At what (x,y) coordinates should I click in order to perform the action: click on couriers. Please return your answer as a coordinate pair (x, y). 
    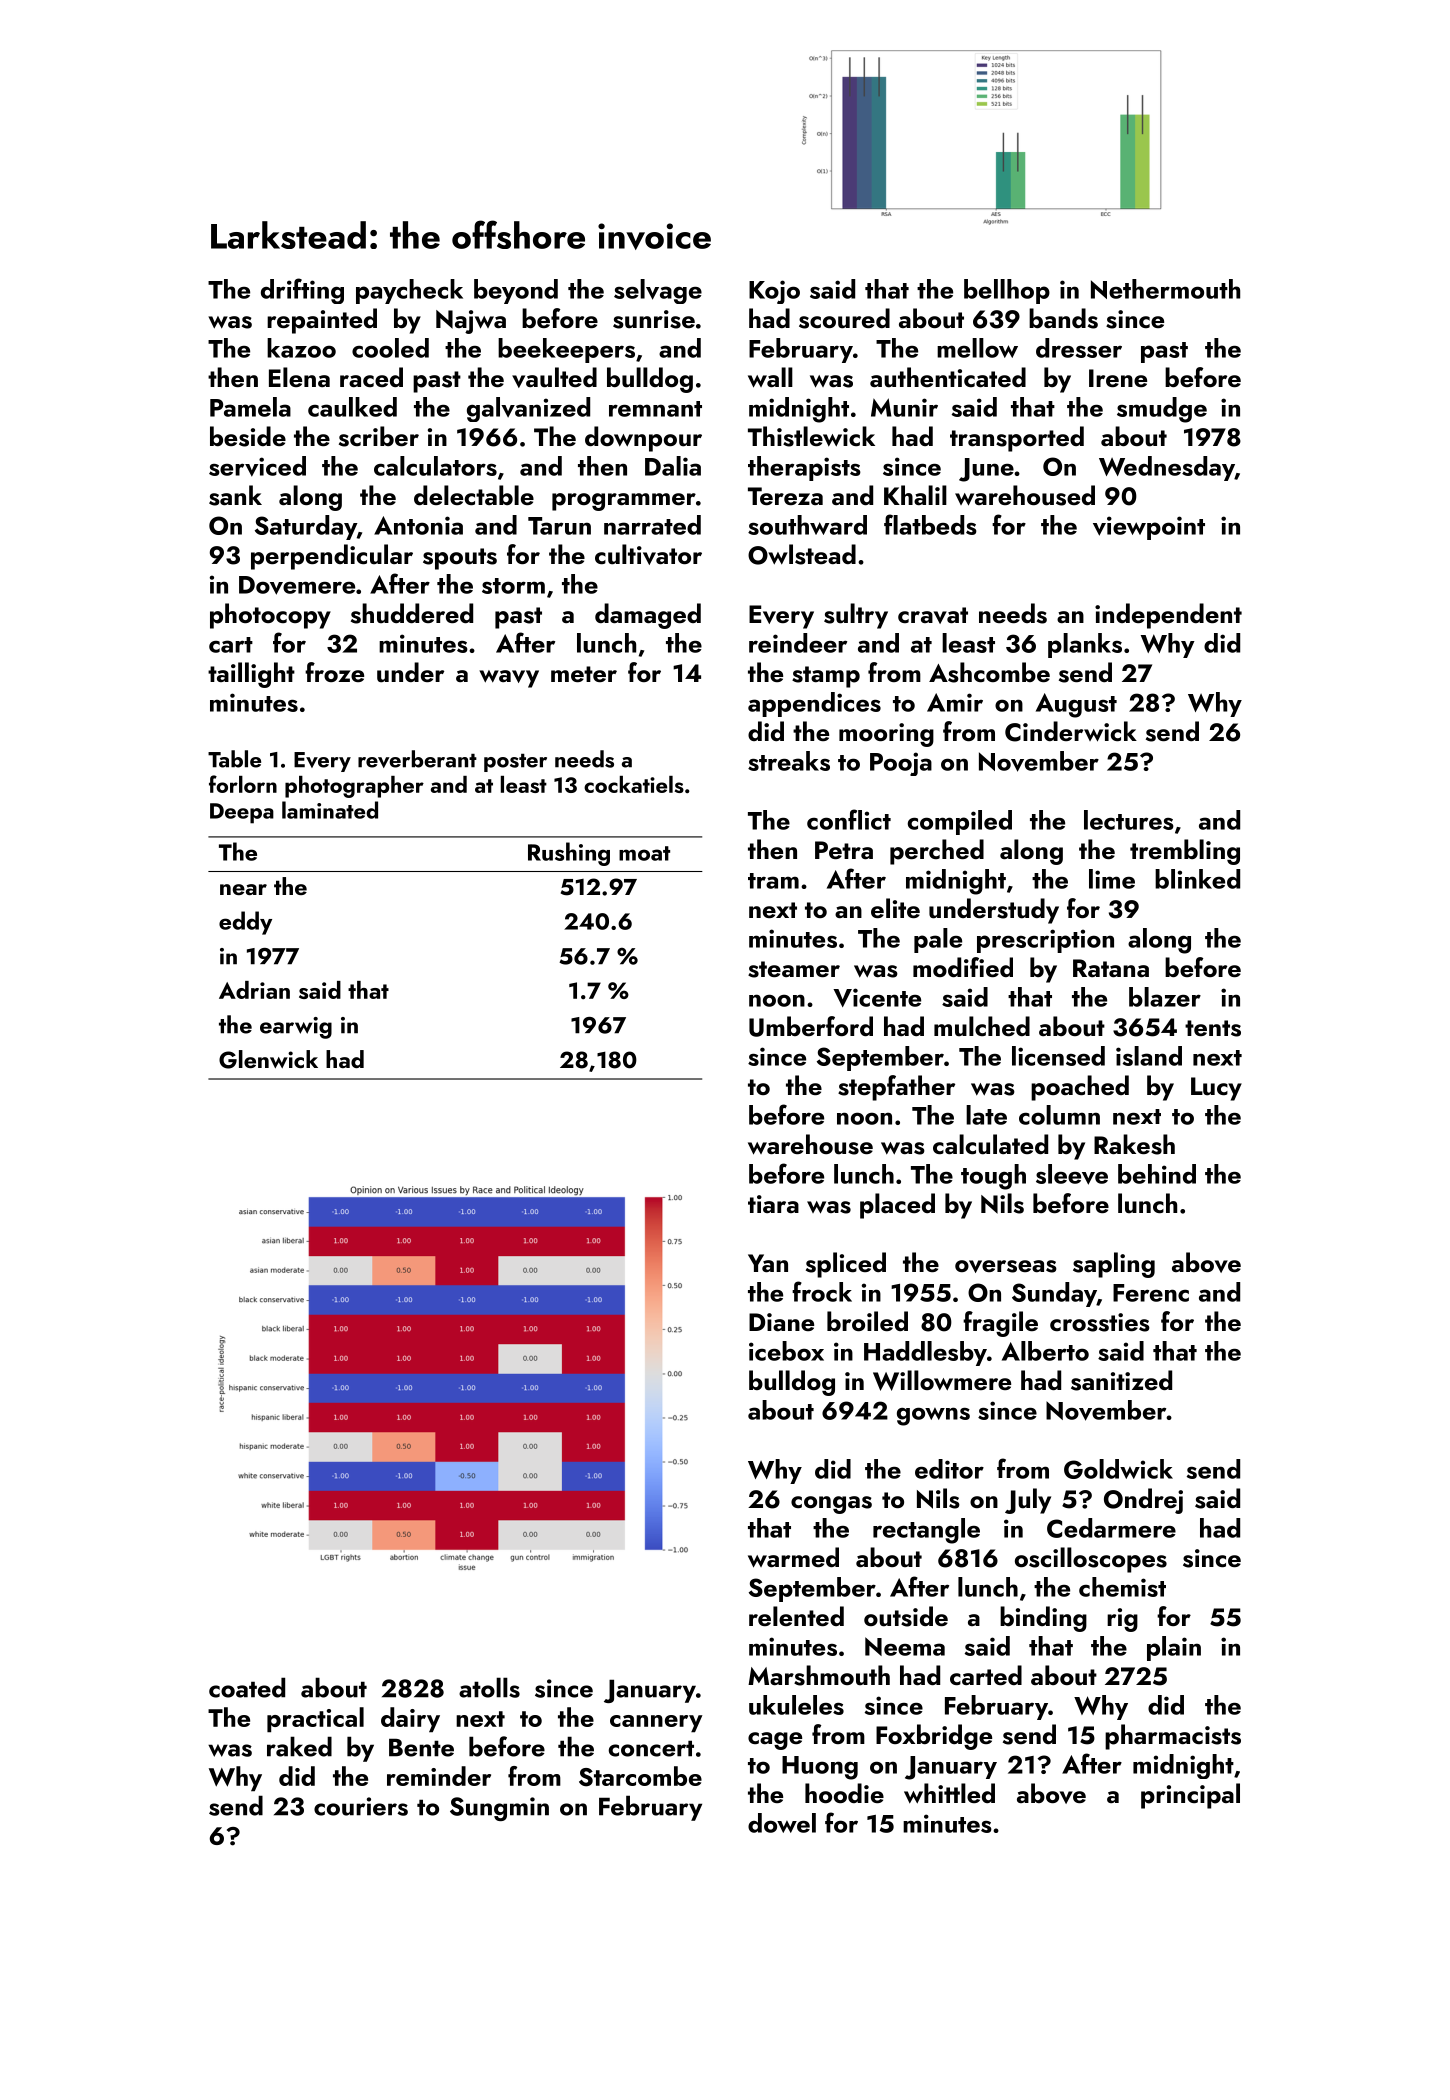
    Looking at the image, I should click on (361, 1806).
